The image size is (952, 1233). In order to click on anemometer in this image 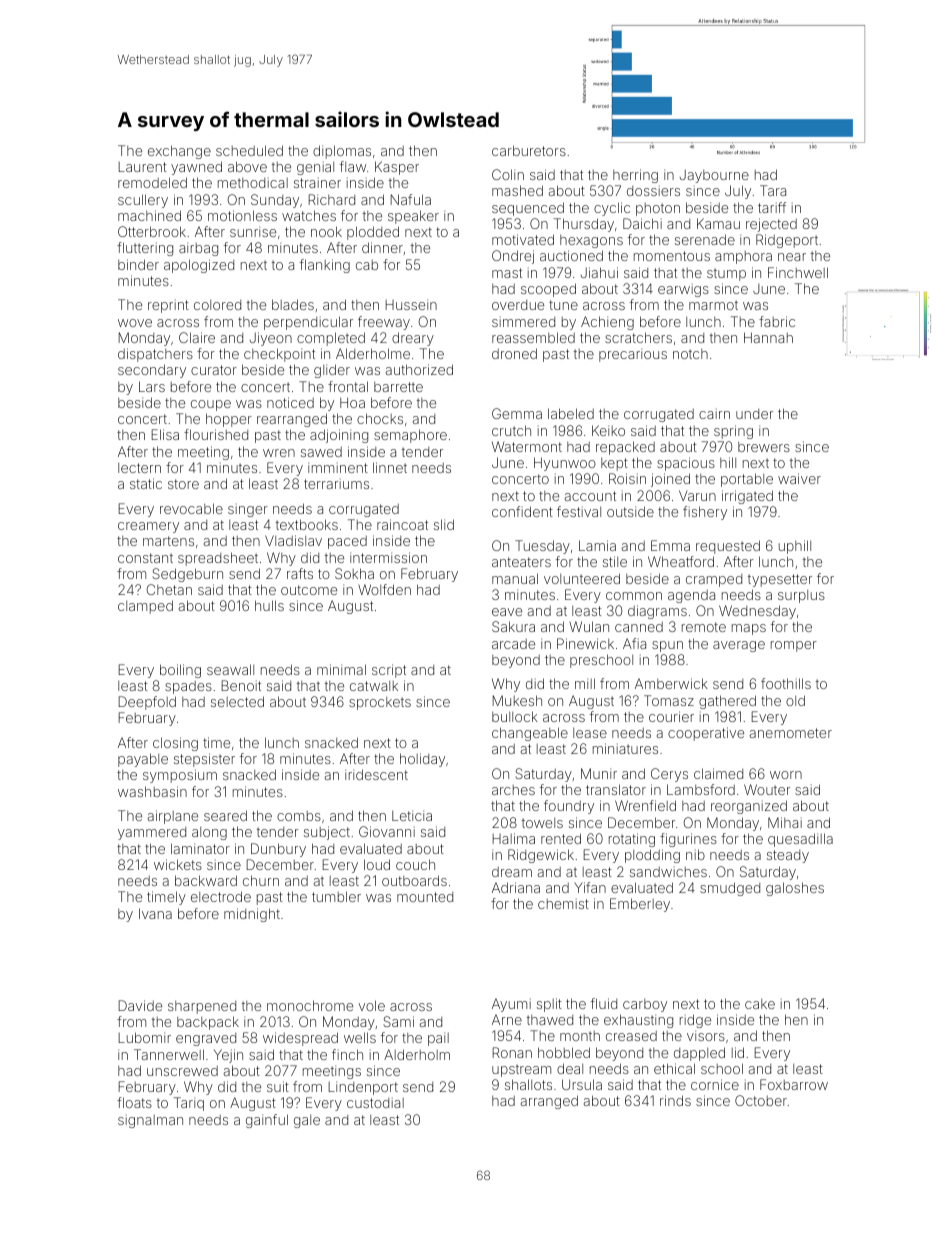, I will do `click(791, 733)`.
